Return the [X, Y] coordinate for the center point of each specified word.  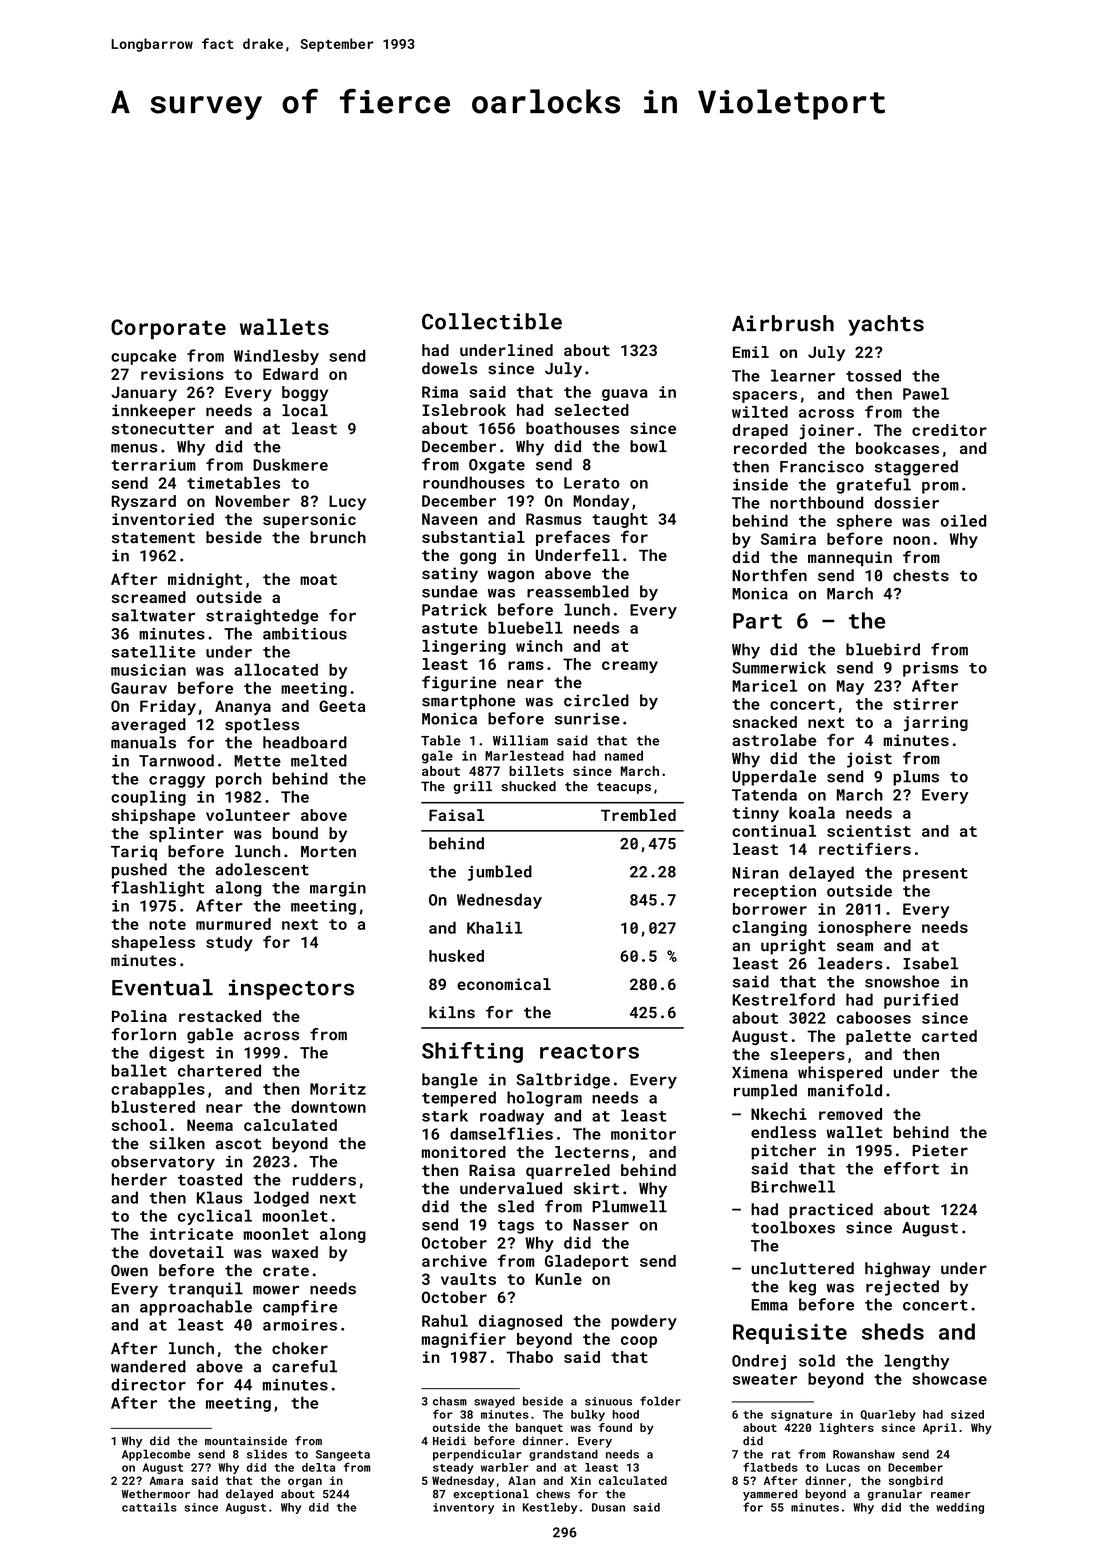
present [935, 875]
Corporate [168, 329]
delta [318, 1467]
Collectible [492, 321]
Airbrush [783, 323]
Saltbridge [563, 1081]
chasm [450, 1401]
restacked [220, 1016]
